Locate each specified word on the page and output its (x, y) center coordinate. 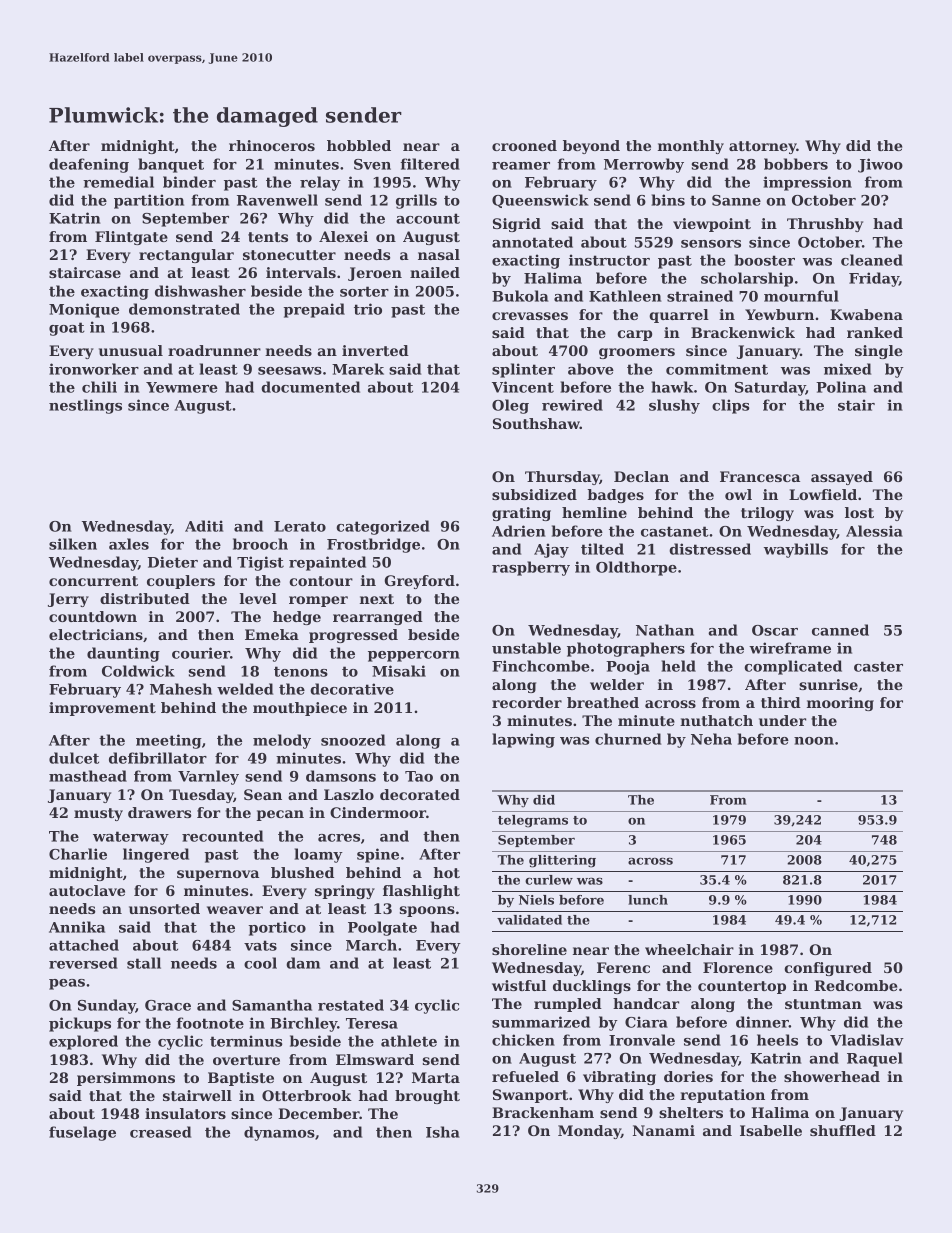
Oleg (510, 406)
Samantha (272, 1005)
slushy (674, 406)
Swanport (530, 1096)
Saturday (770, 388)
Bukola (520, 296)
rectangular (186, 256)
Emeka (272, 634)
